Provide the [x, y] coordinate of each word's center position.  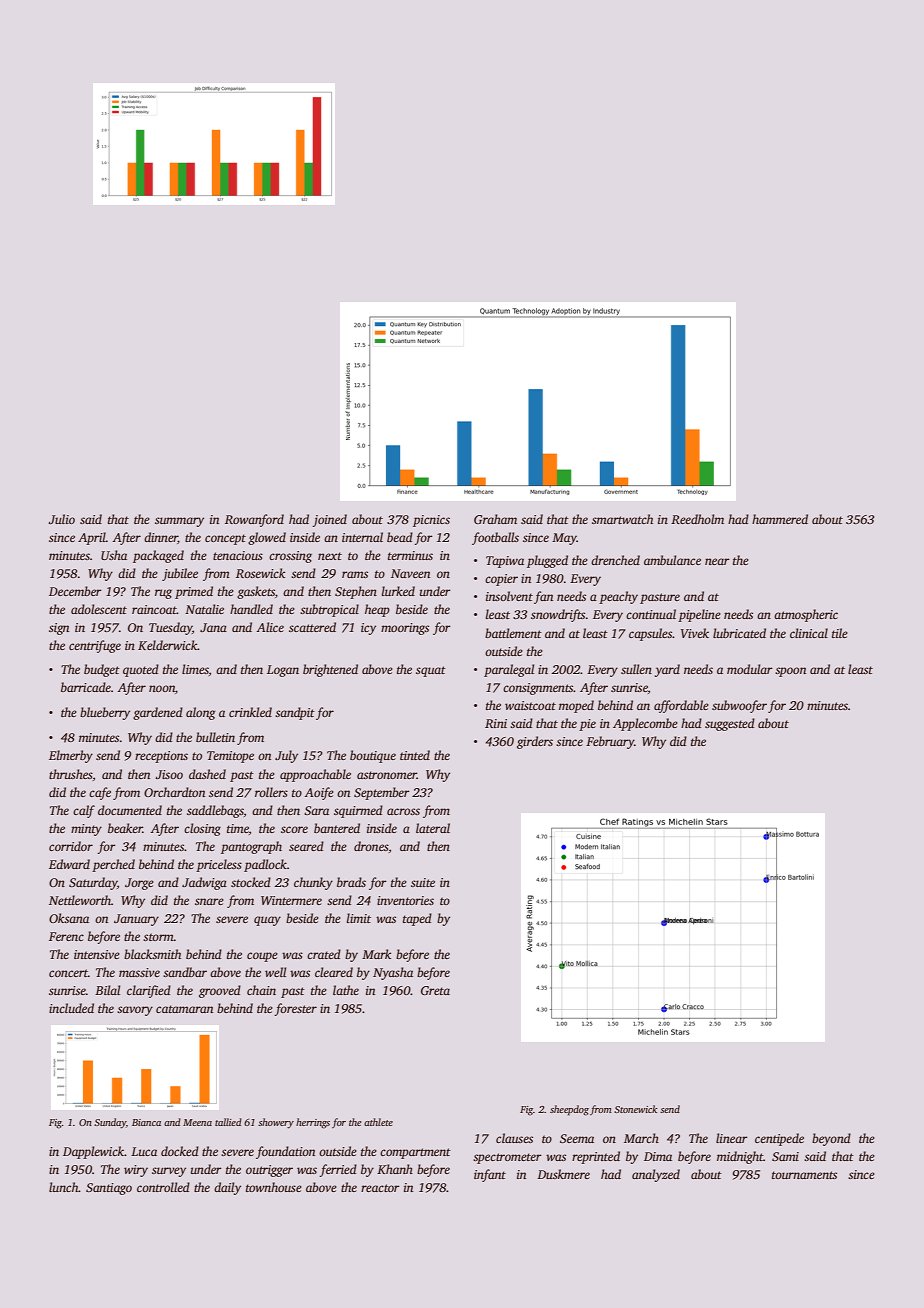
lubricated [739, 633]
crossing [290, 557]
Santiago [109, 1189]
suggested [730, 724]
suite [423, 882]
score [294, 829]
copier [501, 580]
